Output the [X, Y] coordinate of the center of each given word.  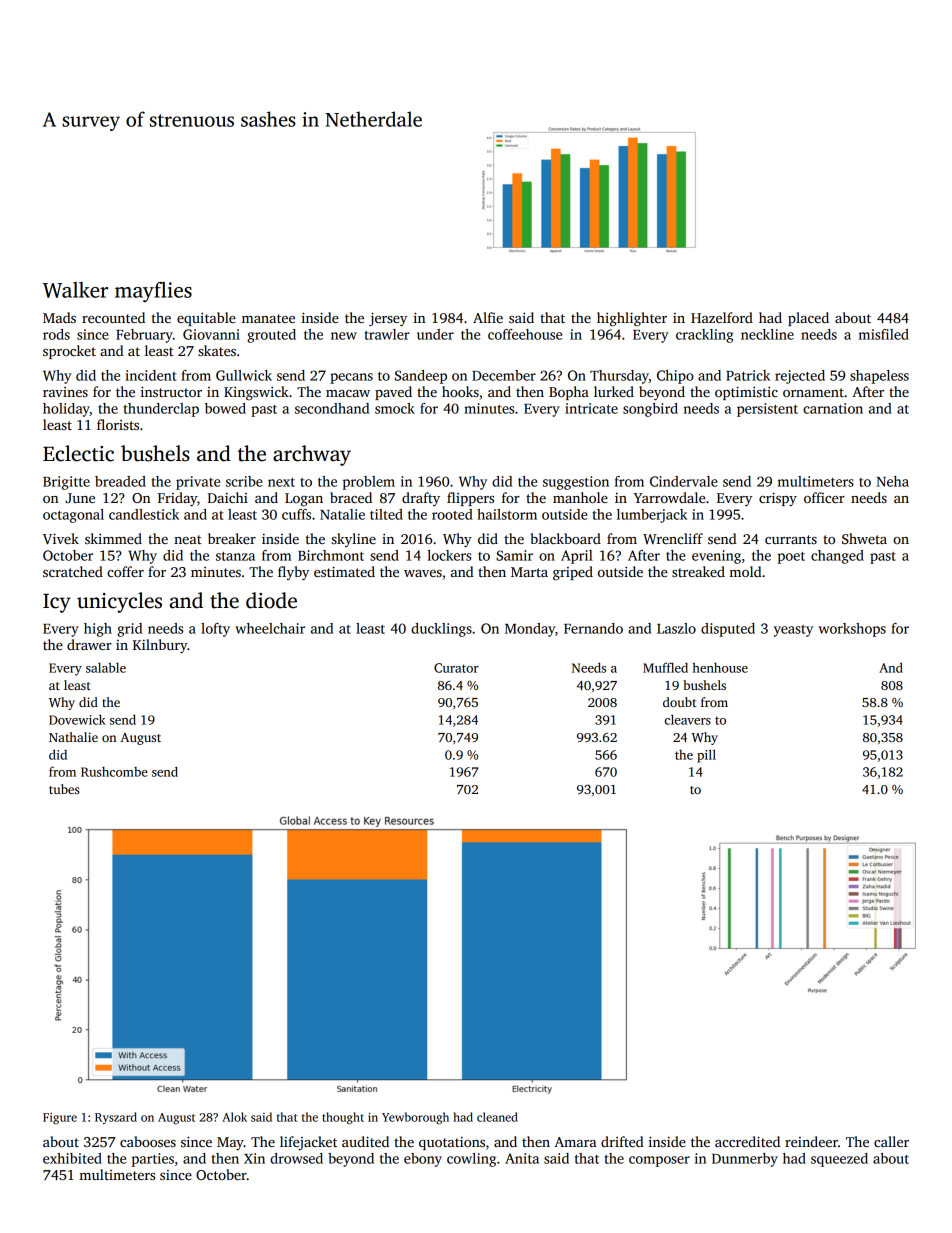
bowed [225, 408]
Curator [456, 668]
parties [153, 1160]
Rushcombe [114, 771]
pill [706, 756]
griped [573, 573]
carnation [833, 408]
